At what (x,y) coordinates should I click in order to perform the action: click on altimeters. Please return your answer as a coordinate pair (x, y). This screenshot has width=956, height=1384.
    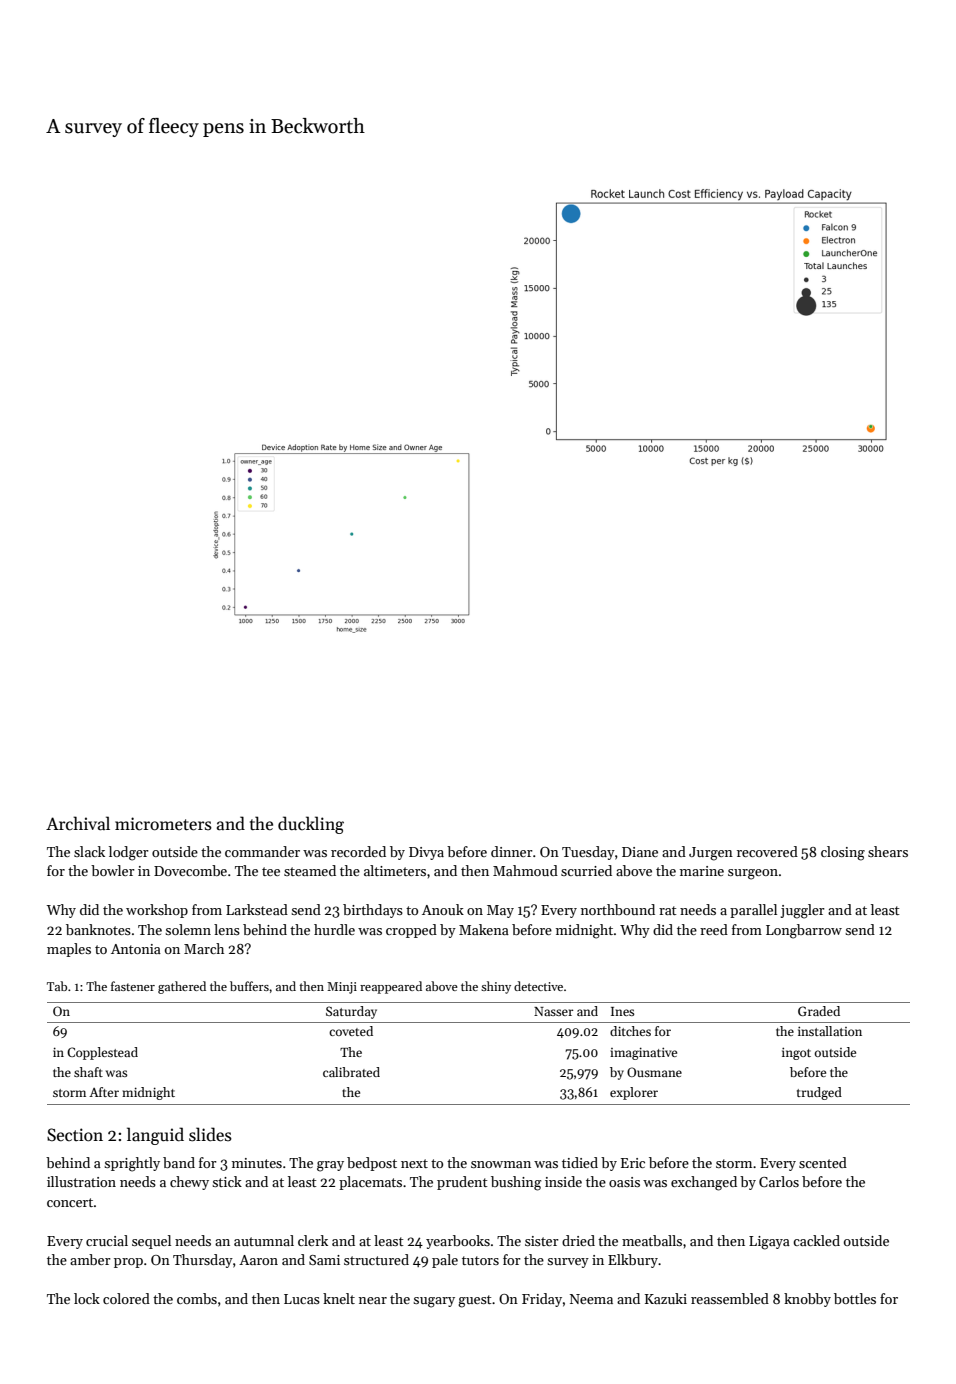
    Looking at the image, I should click on (395, 870).
